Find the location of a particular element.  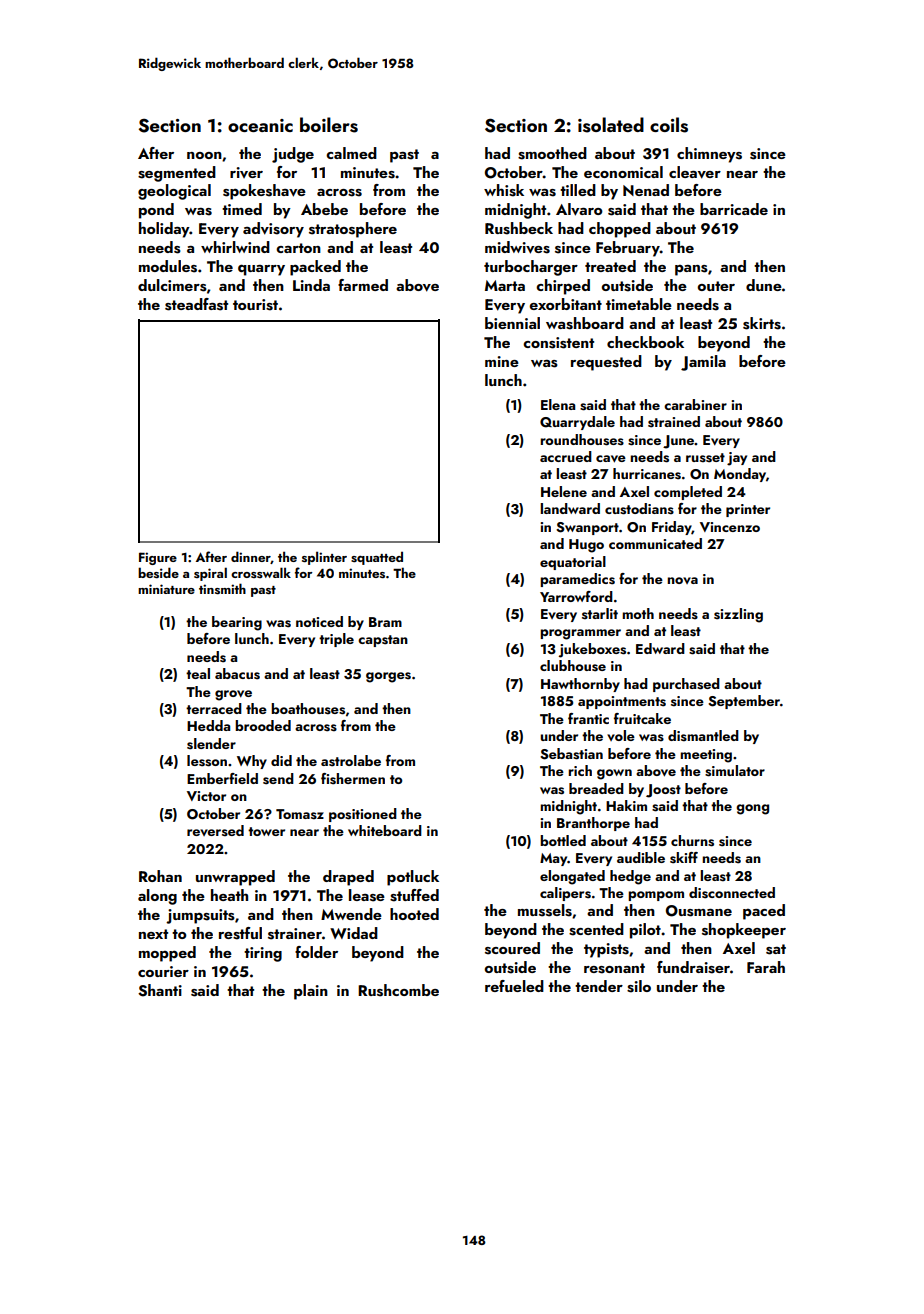

plain is located at coordinates (311, 992).
